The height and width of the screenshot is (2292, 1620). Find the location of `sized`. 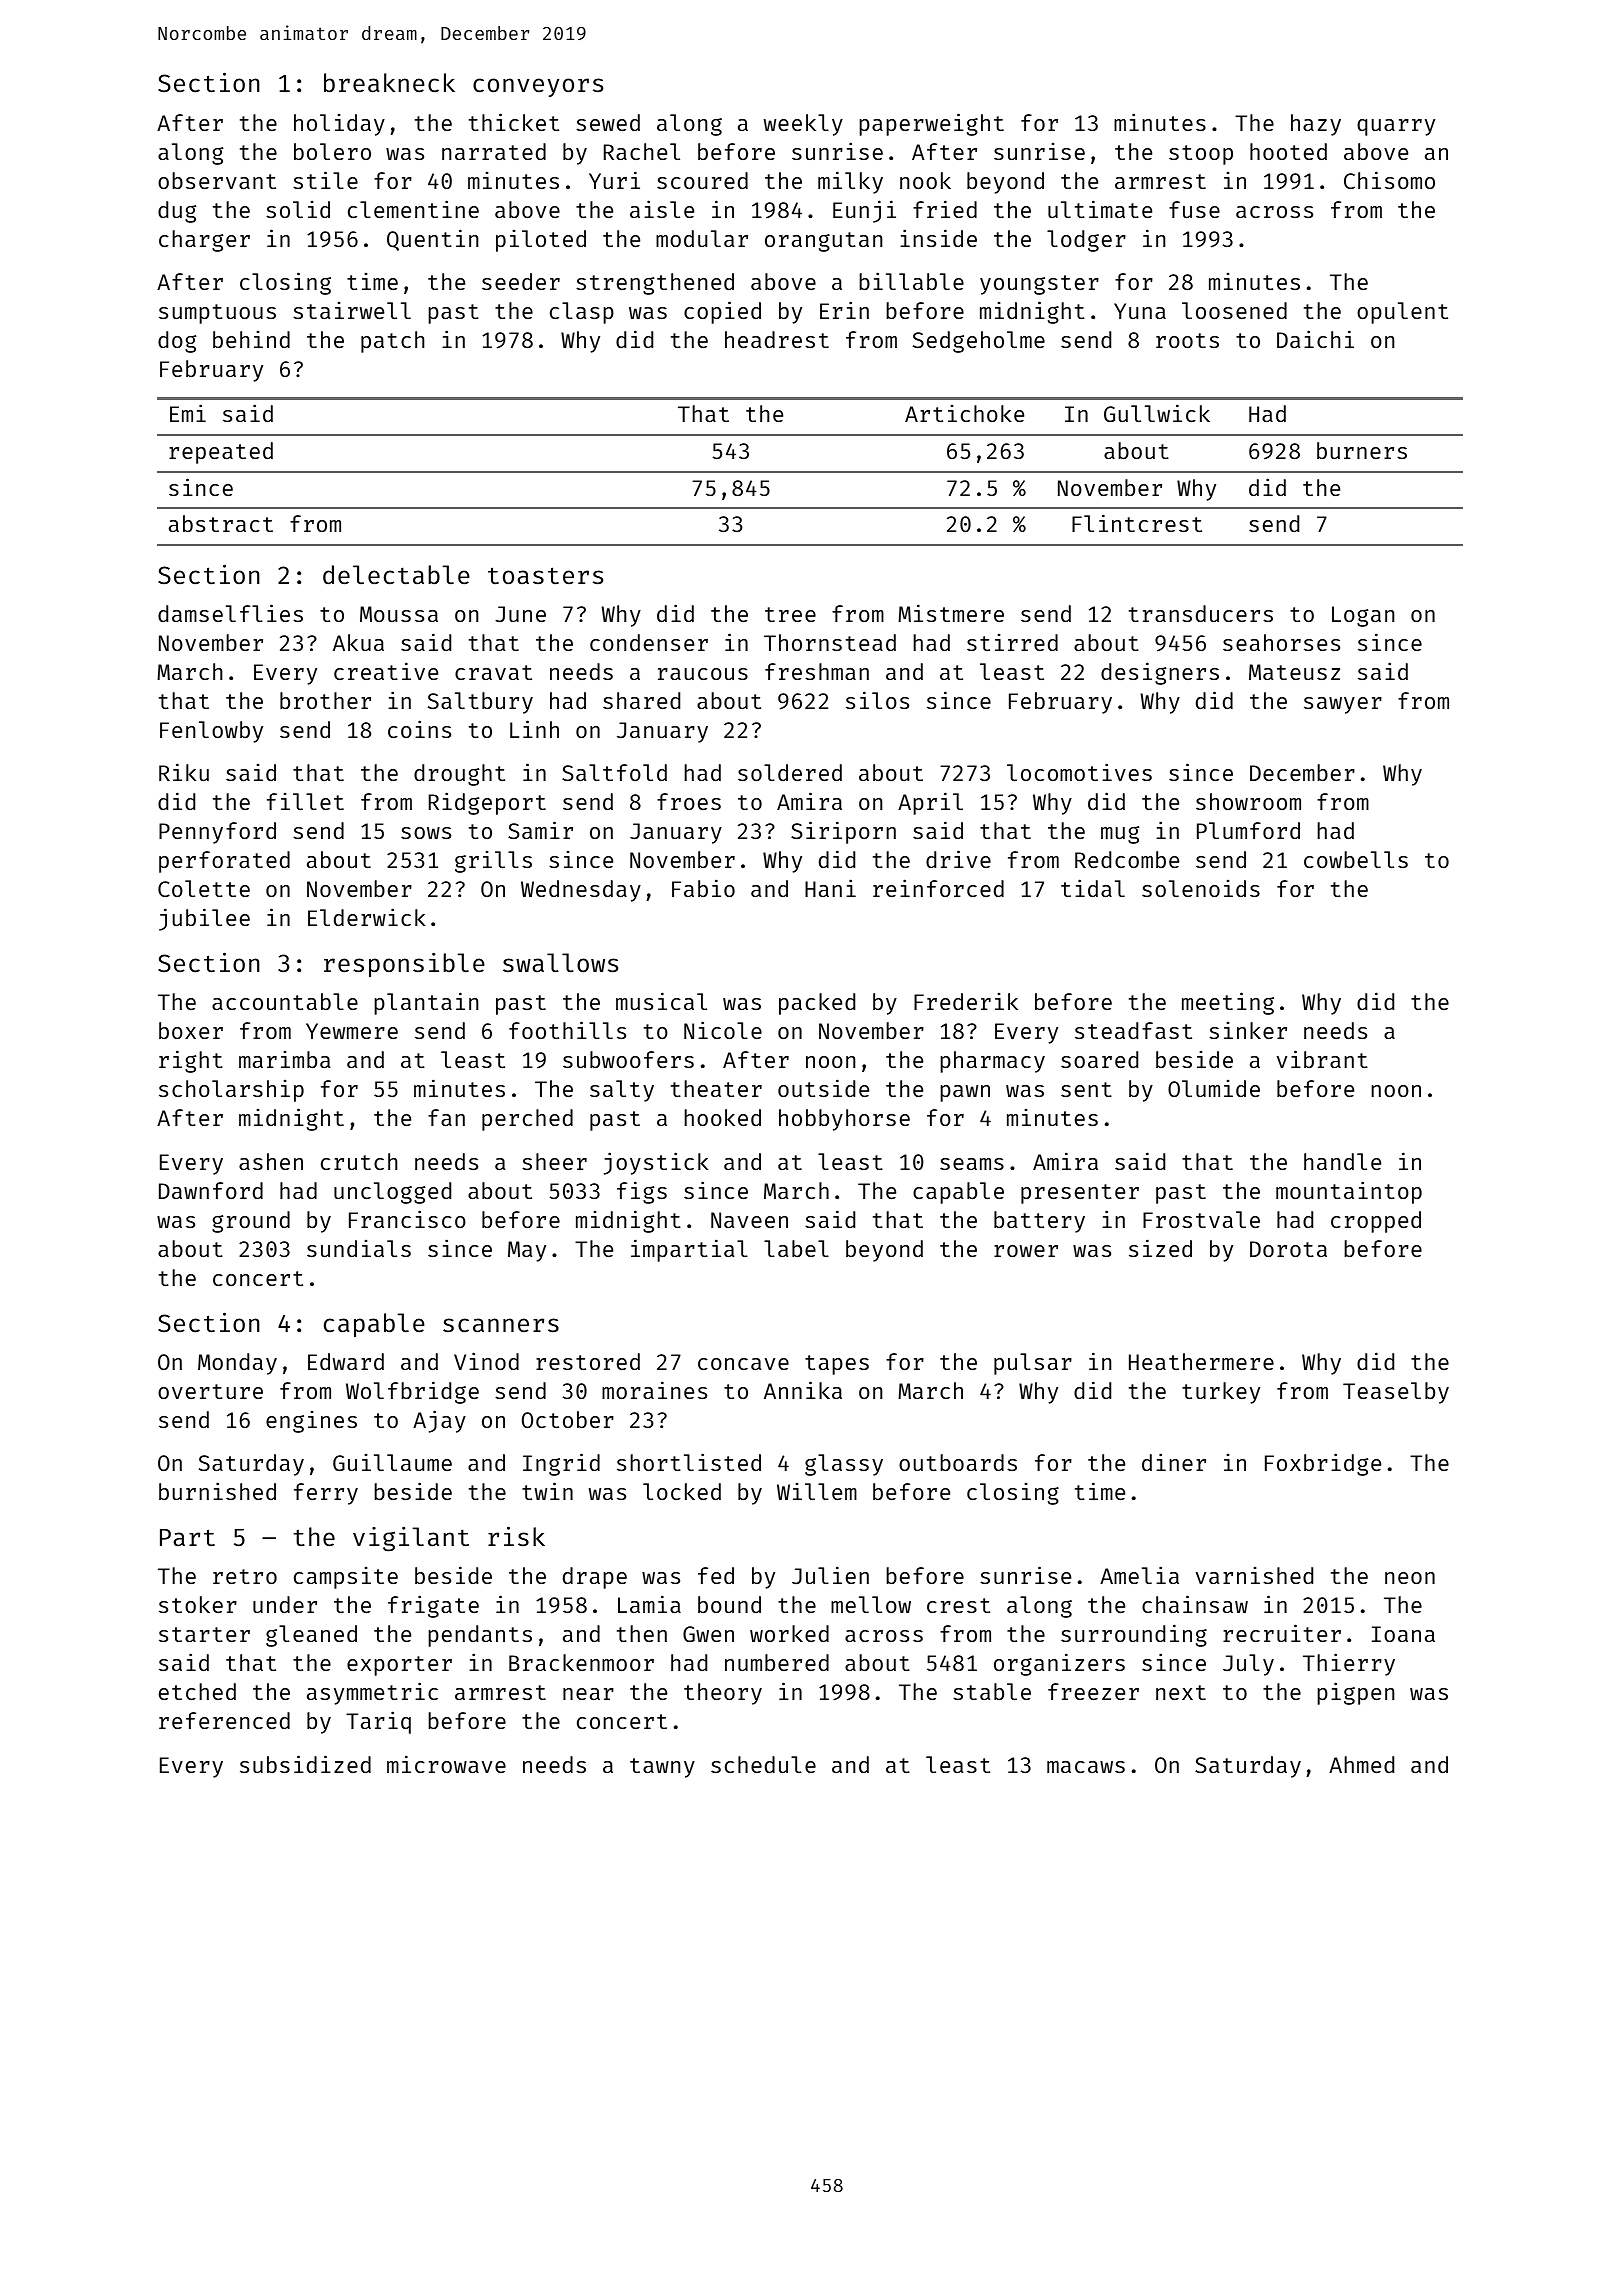

sized is located at coordinates (1160, 1248).
